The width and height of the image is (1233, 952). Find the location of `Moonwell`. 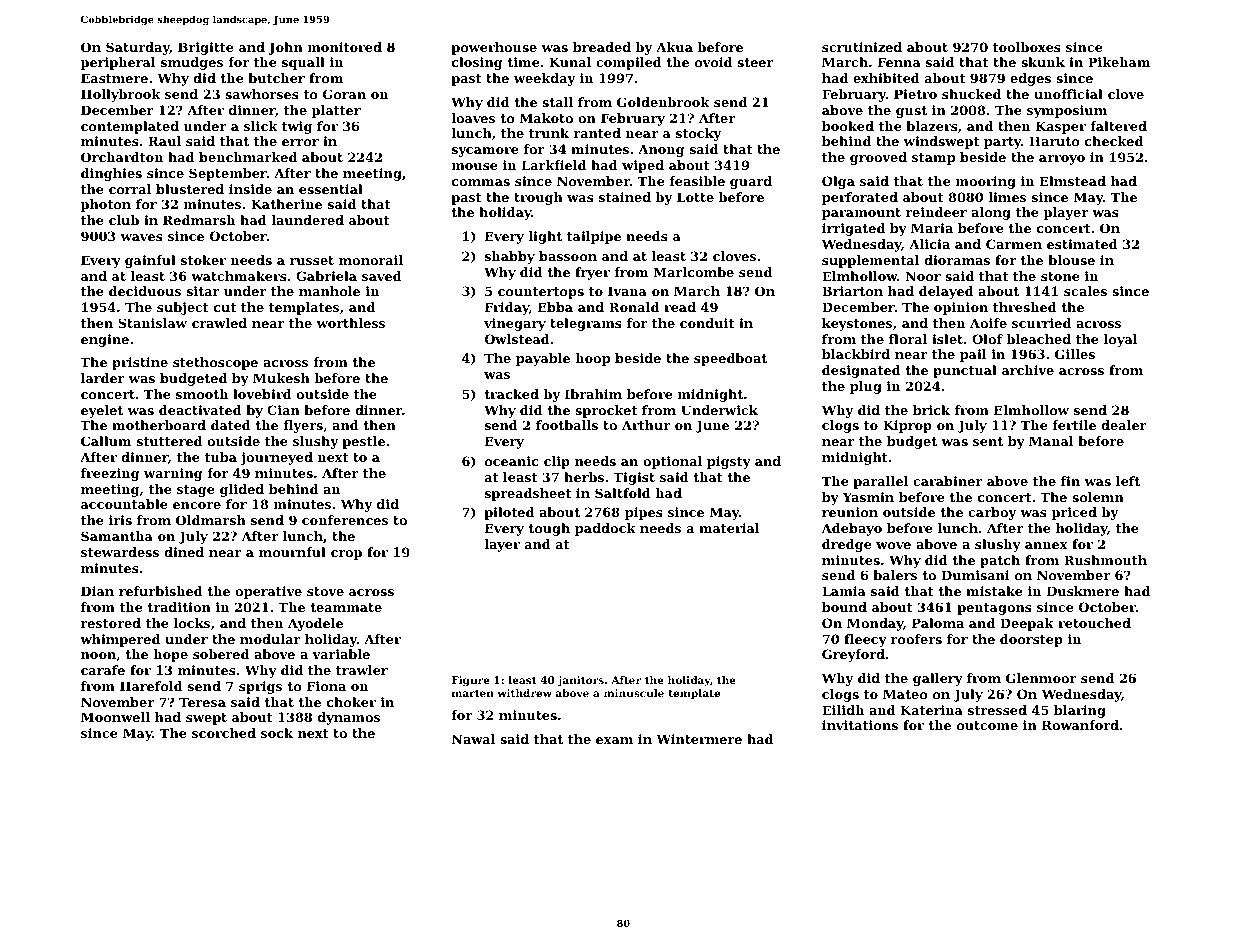

Moonwell is located at coordinates (115, 717).
